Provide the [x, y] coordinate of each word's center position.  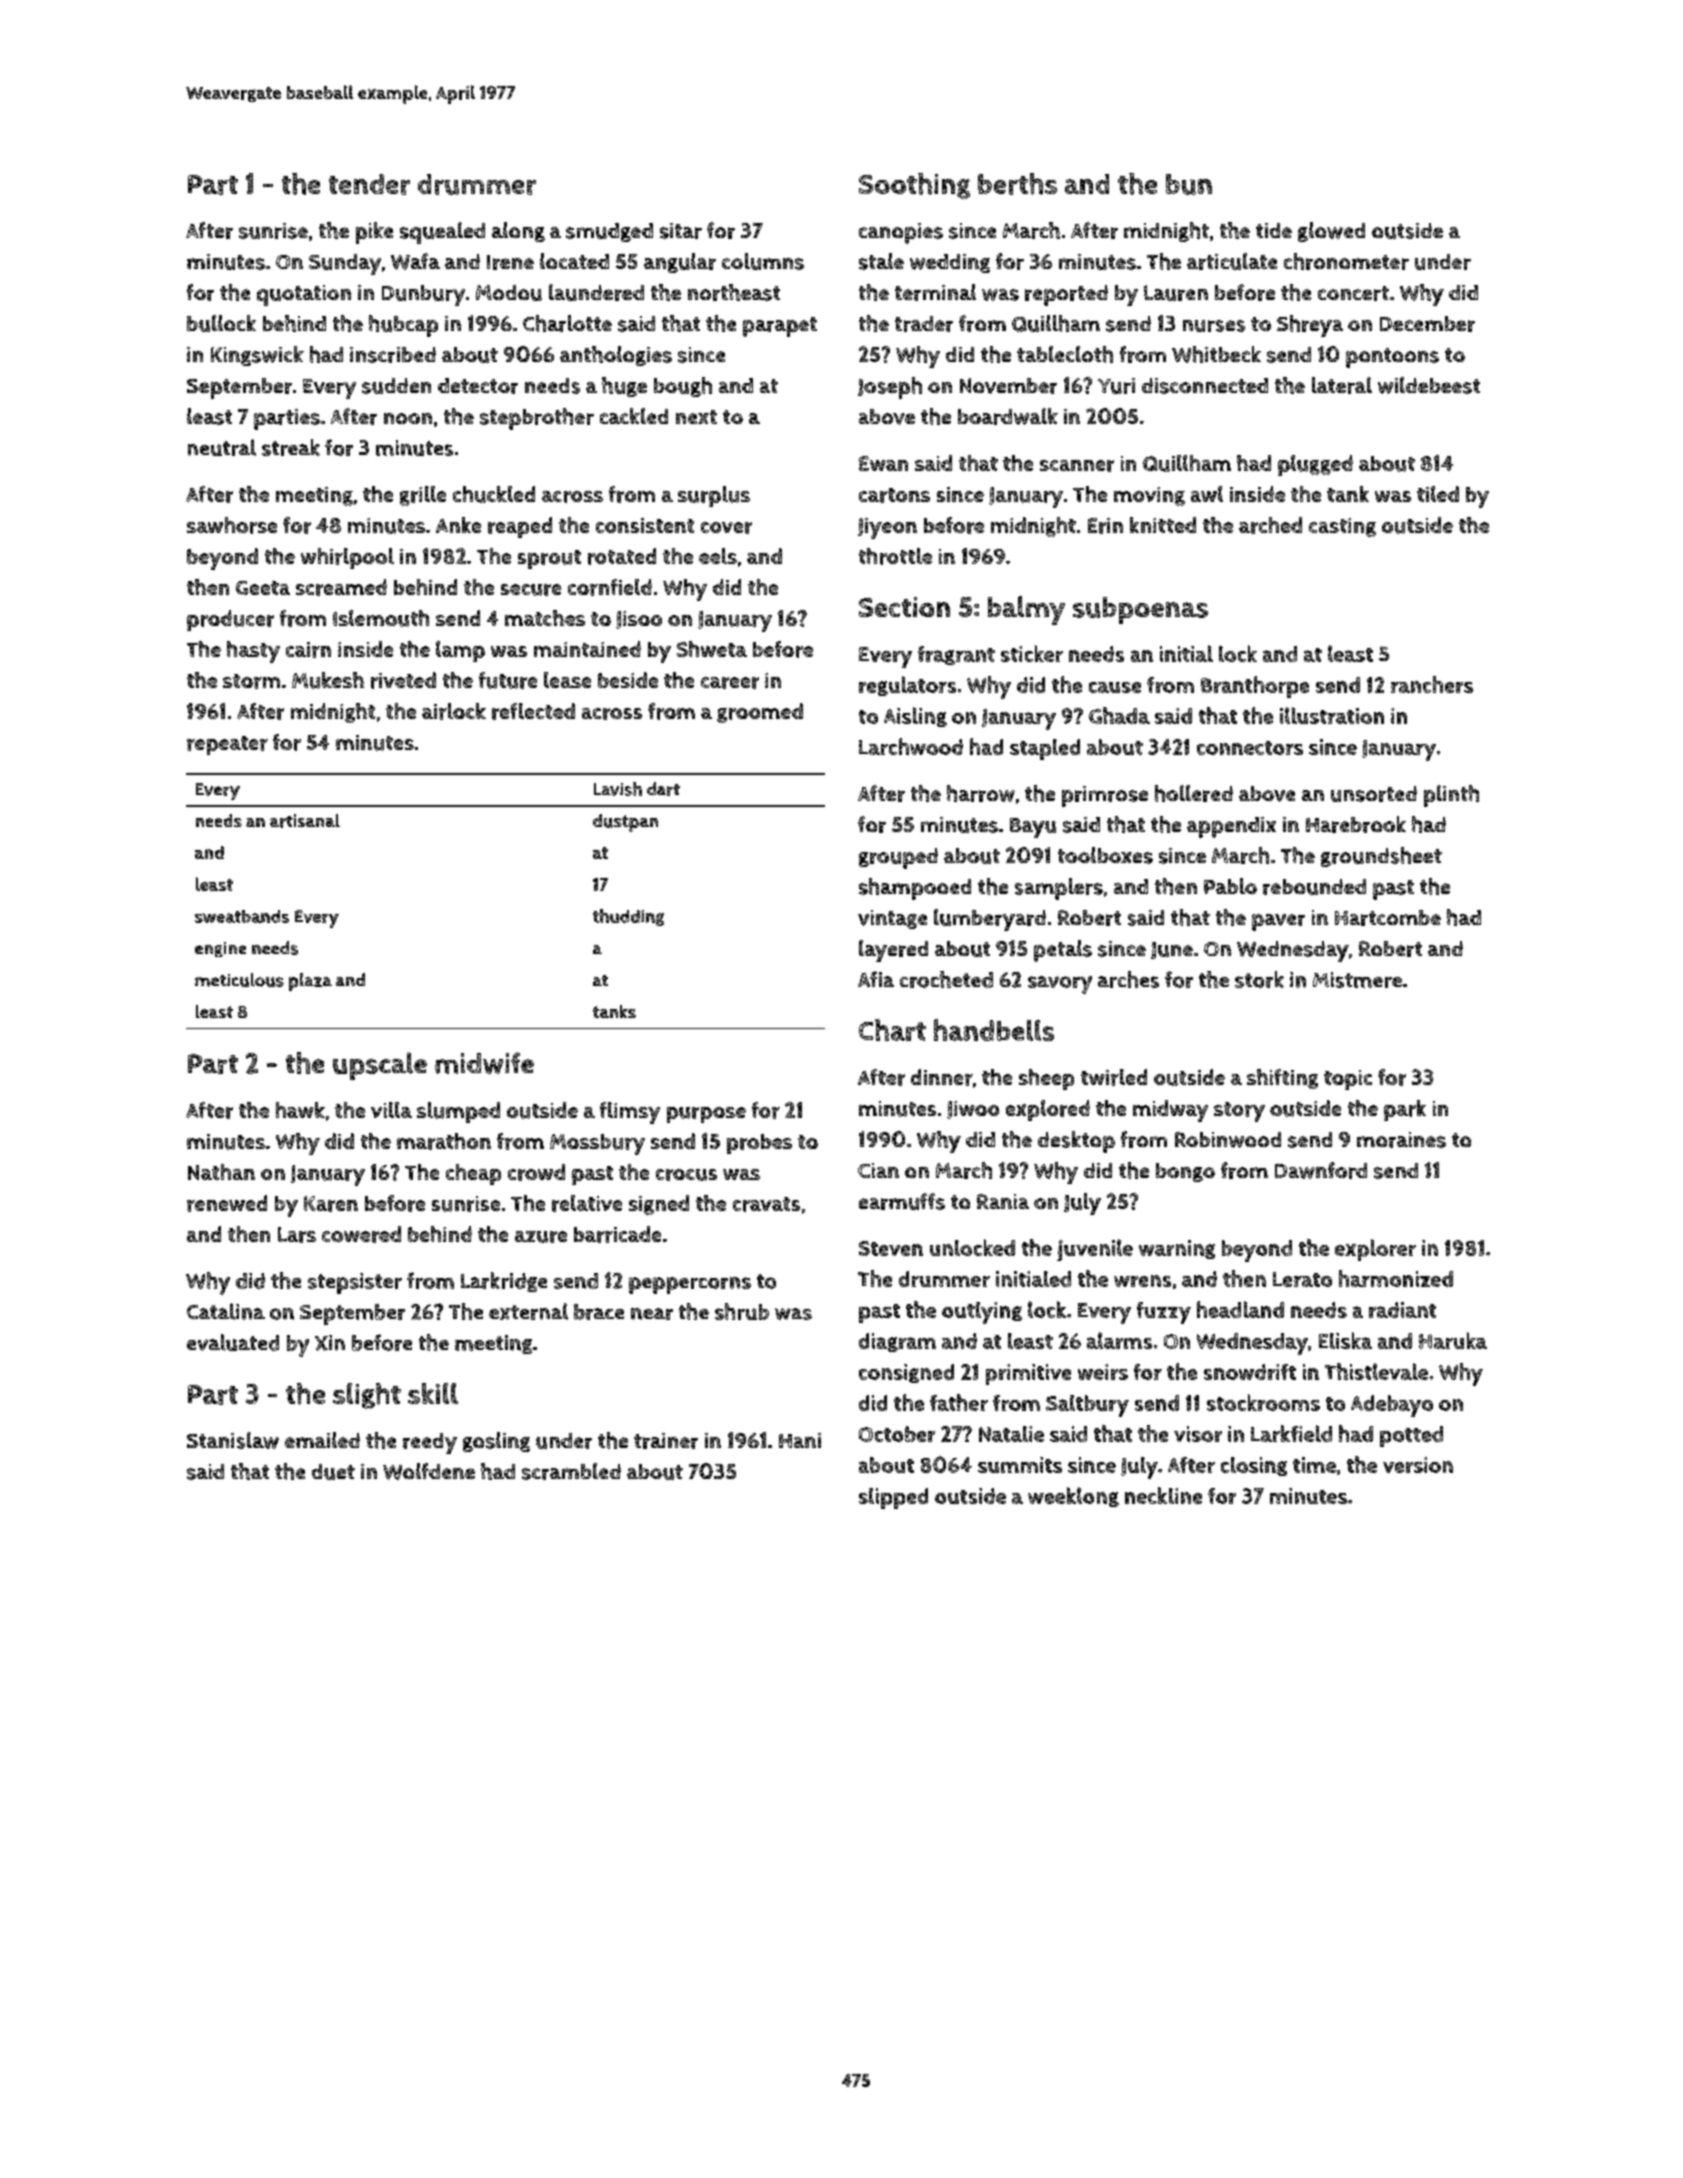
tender [369, 184]
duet [333, 1472]
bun [1189, 184]
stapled [1045, 749]
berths [1017, 184]
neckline [1163, 1495]
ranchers [1432, 684]
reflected [533, 711]
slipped [893, 1498]
